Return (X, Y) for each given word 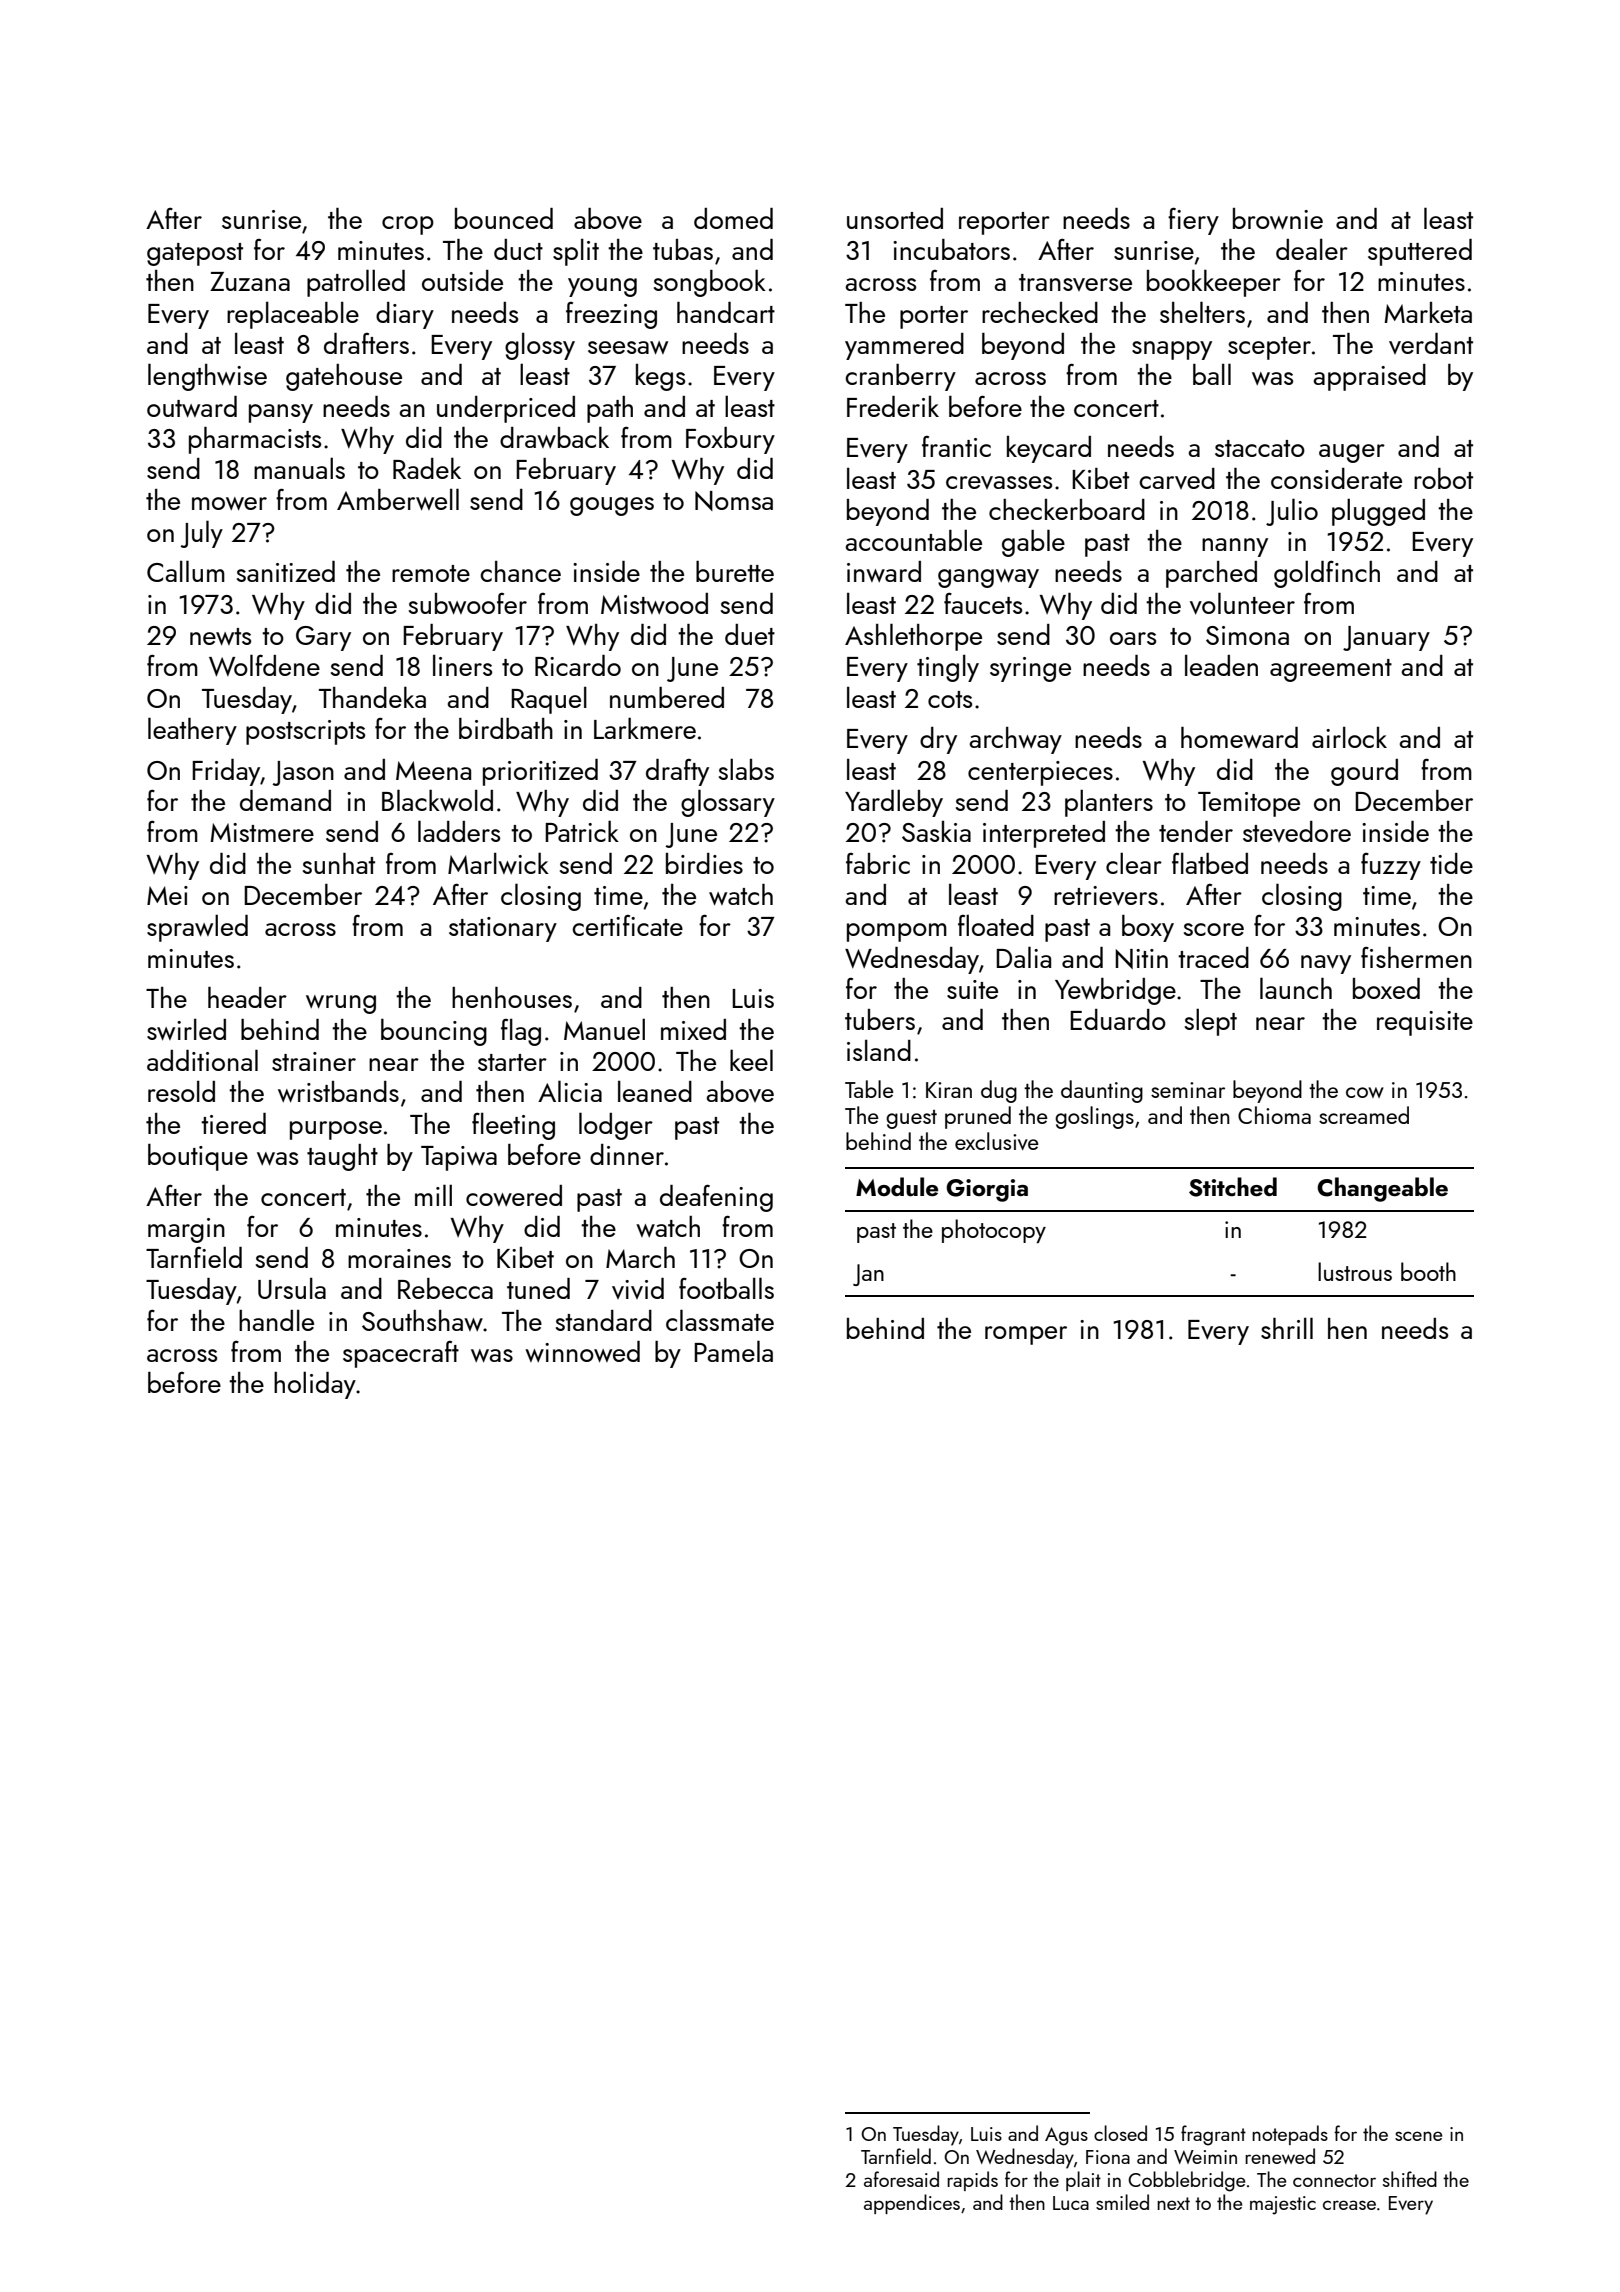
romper (1026, 1335)
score (1214, 929)
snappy (1172, 350)
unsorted (895, 218)
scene (1419, 2136)
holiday (315, 1385)
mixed (693, 1029)
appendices (912, 2204)
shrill (1287, 1328)
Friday (226, 772)
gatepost (195, 254)
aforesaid (901, 2179)
